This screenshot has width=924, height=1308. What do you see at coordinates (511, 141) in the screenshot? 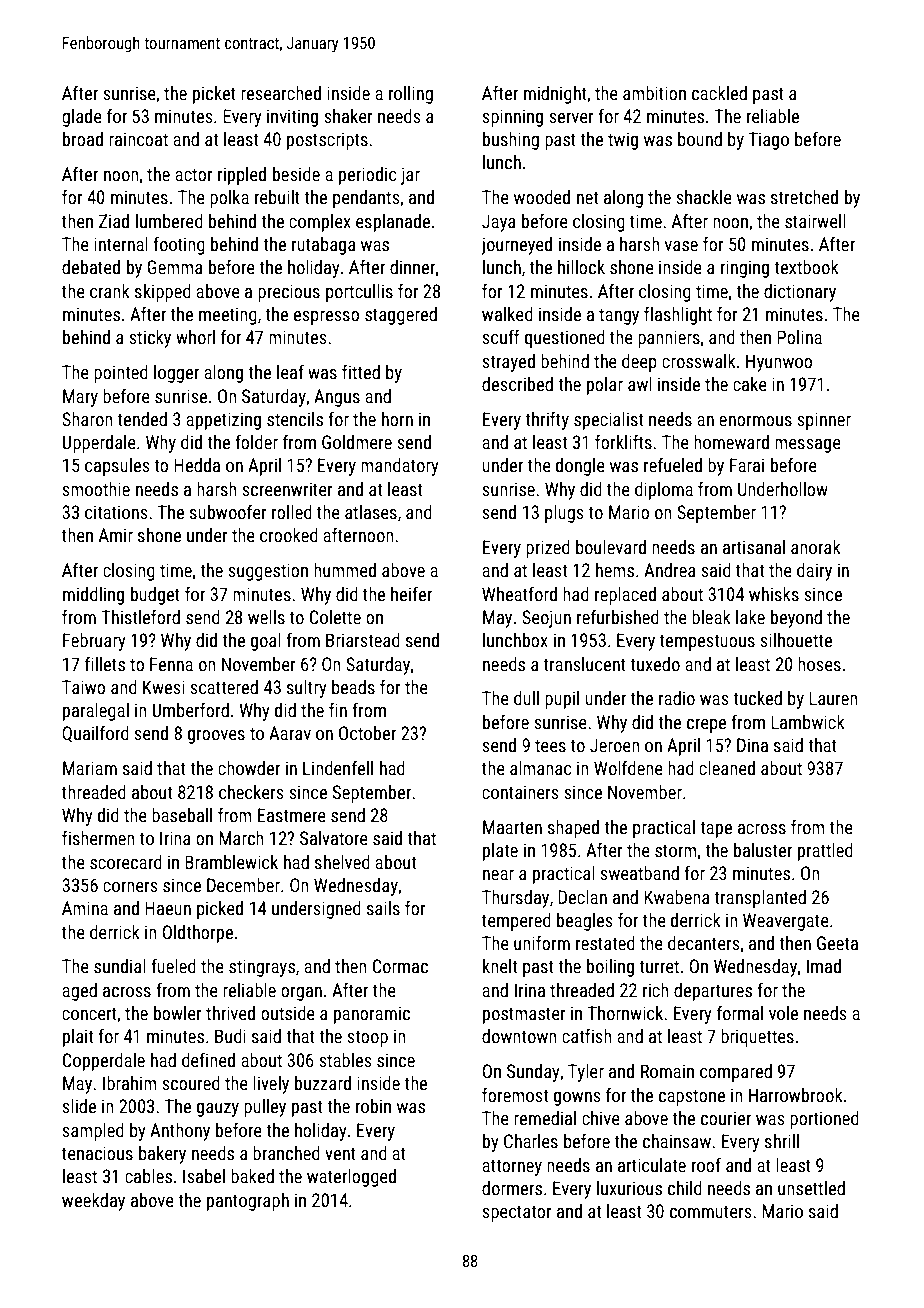
I see `bushing` at bounding box center [511, 141].
